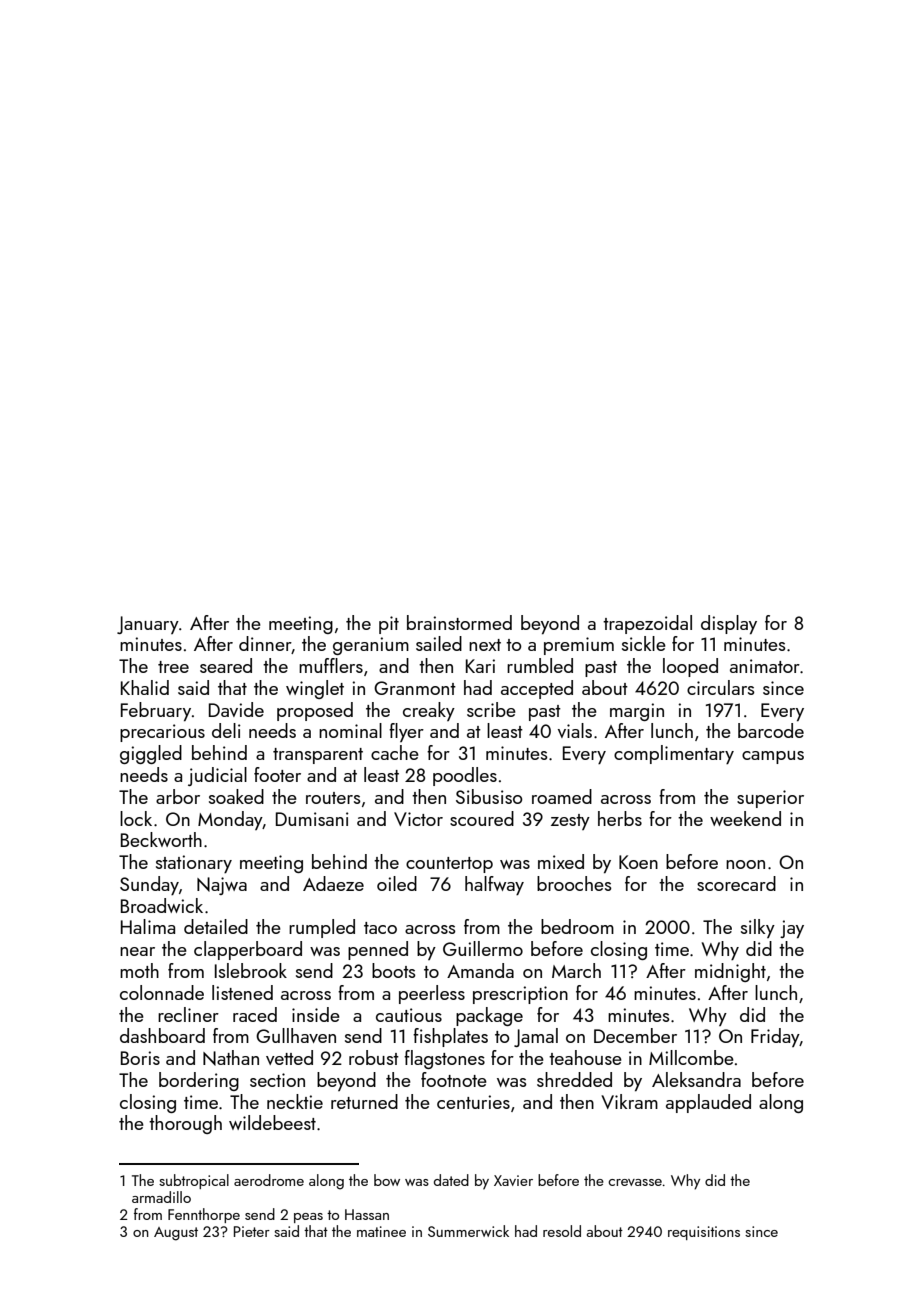 This screenshot has height=1311, width=924. Describe the element at coordinates (148, 625) in the screenshot. I see `January` at that location.
